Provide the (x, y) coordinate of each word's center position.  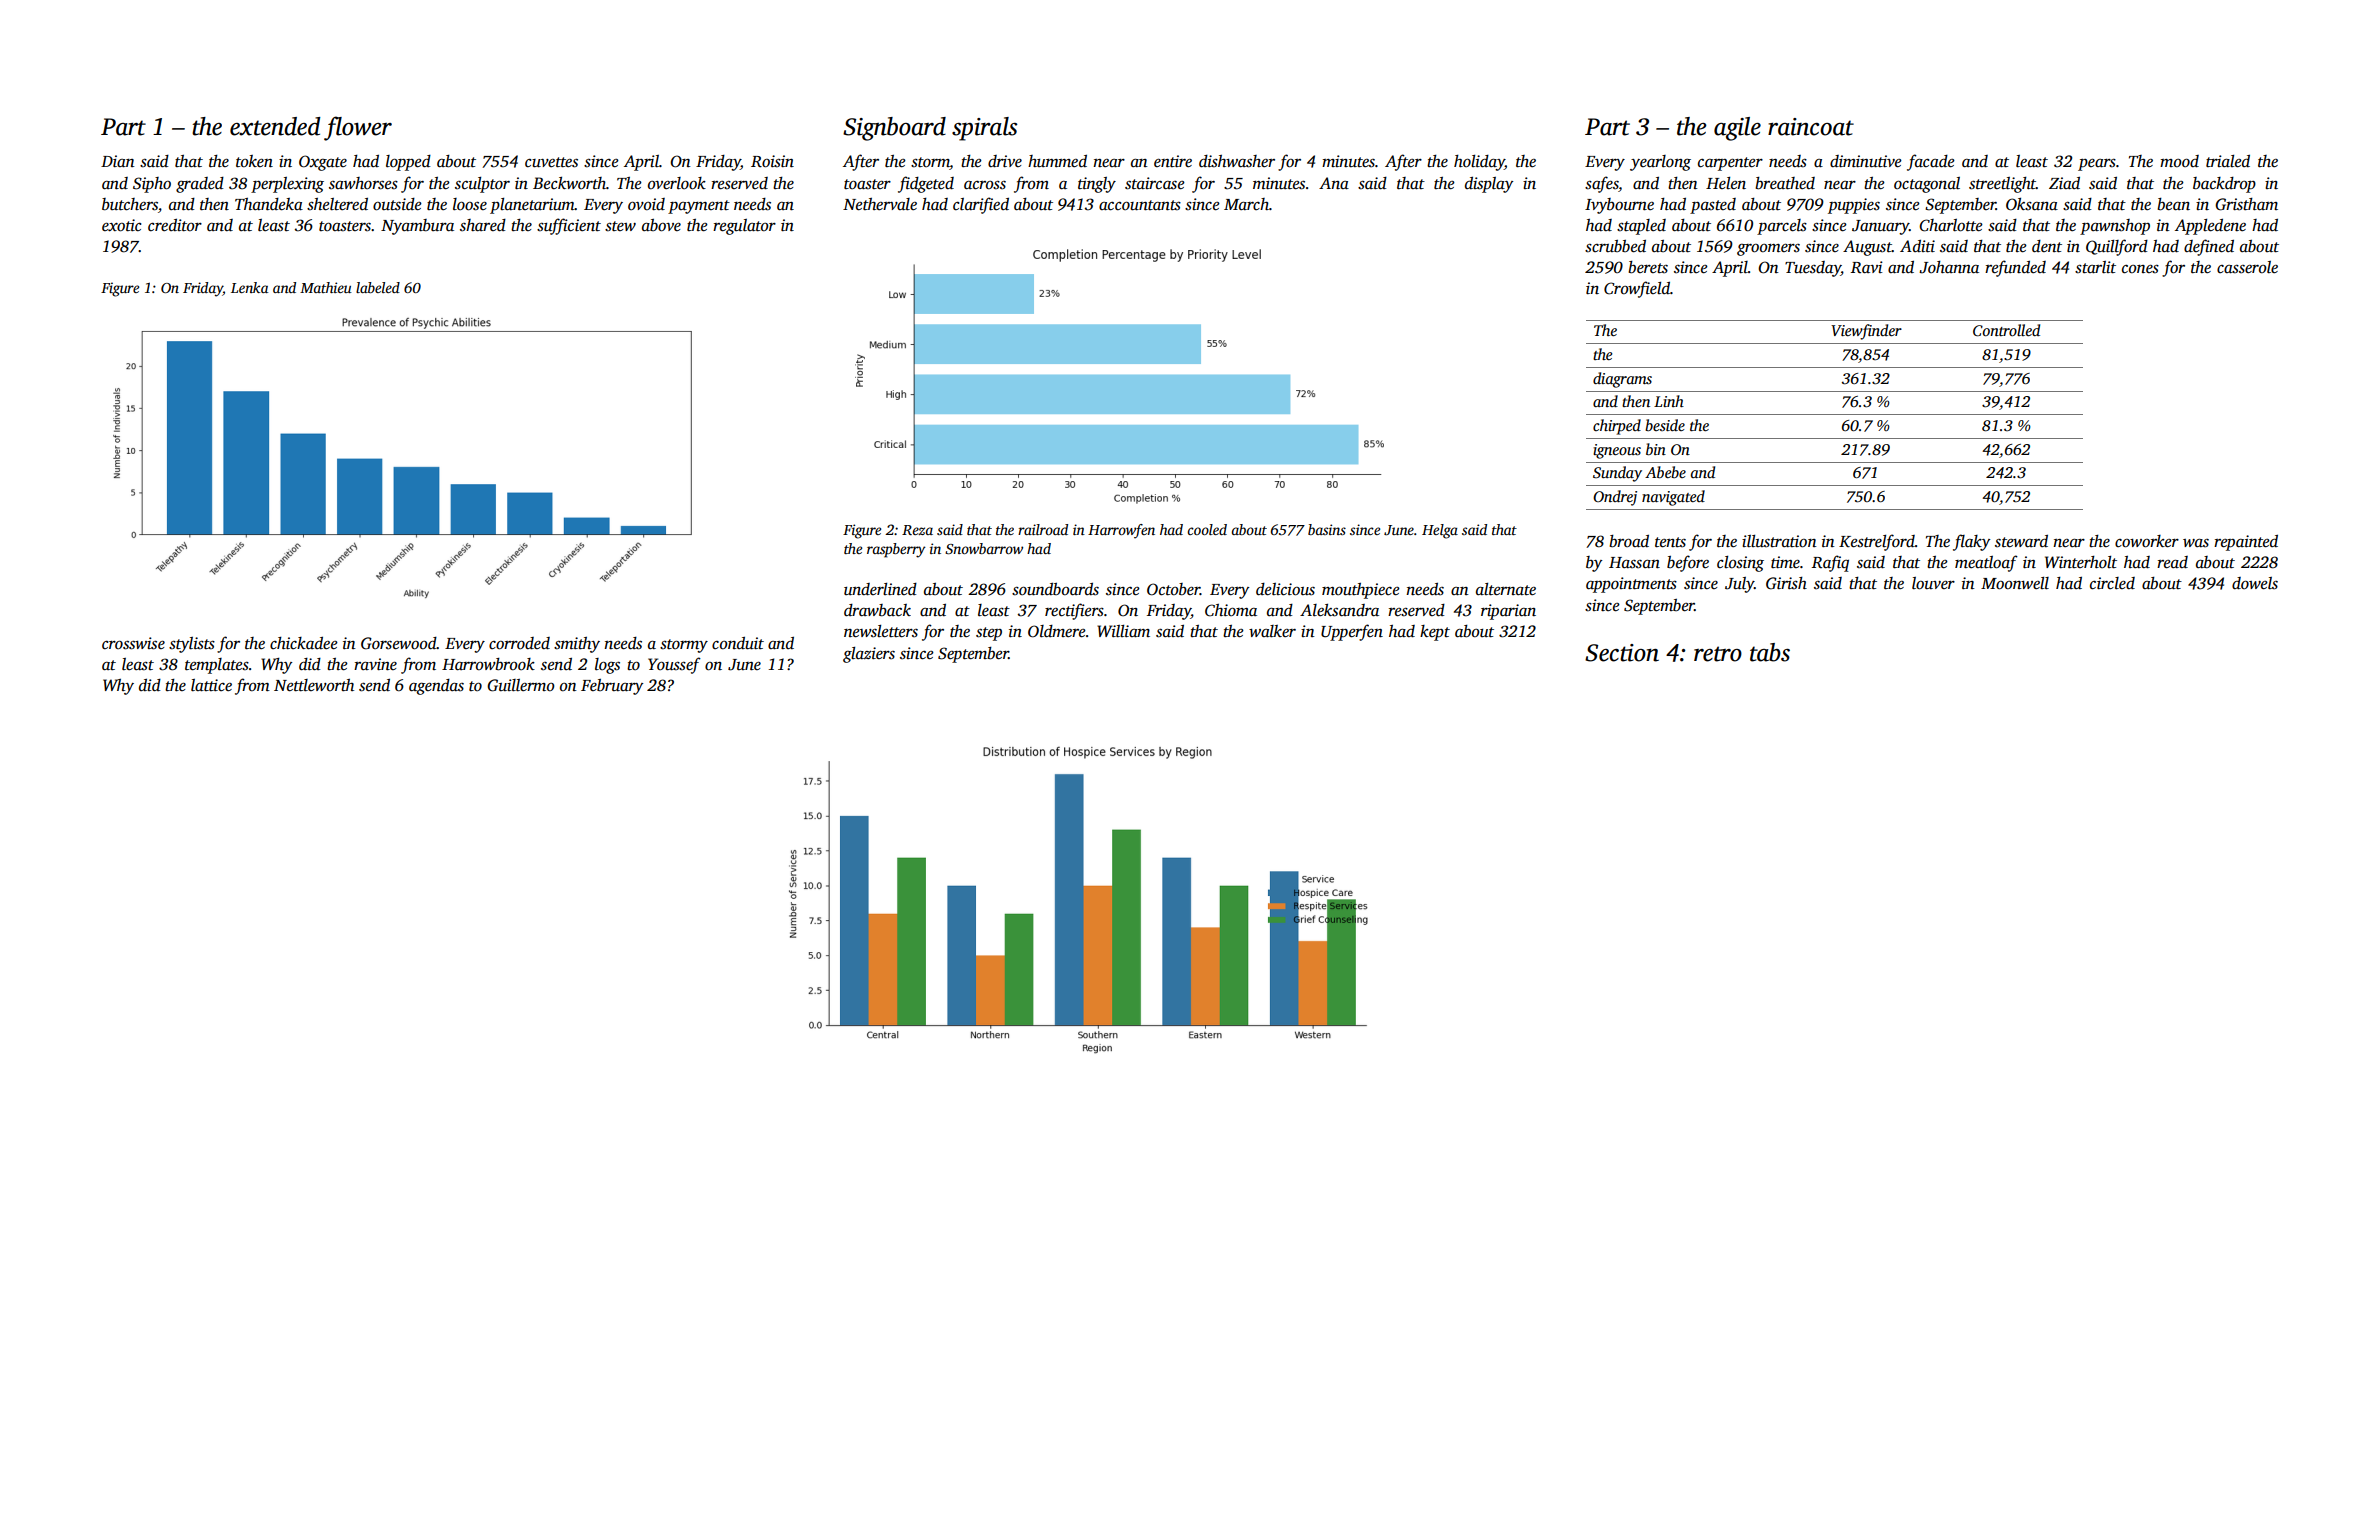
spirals (984, 129)
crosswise (133, 643)
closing (1740, 564)
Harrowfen (1121, 531)
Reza (917, 530)
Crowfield (1637, 289)
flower (358, 128)
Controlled (2006, 330)
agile (1737, 129)
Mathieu (326, 287)
